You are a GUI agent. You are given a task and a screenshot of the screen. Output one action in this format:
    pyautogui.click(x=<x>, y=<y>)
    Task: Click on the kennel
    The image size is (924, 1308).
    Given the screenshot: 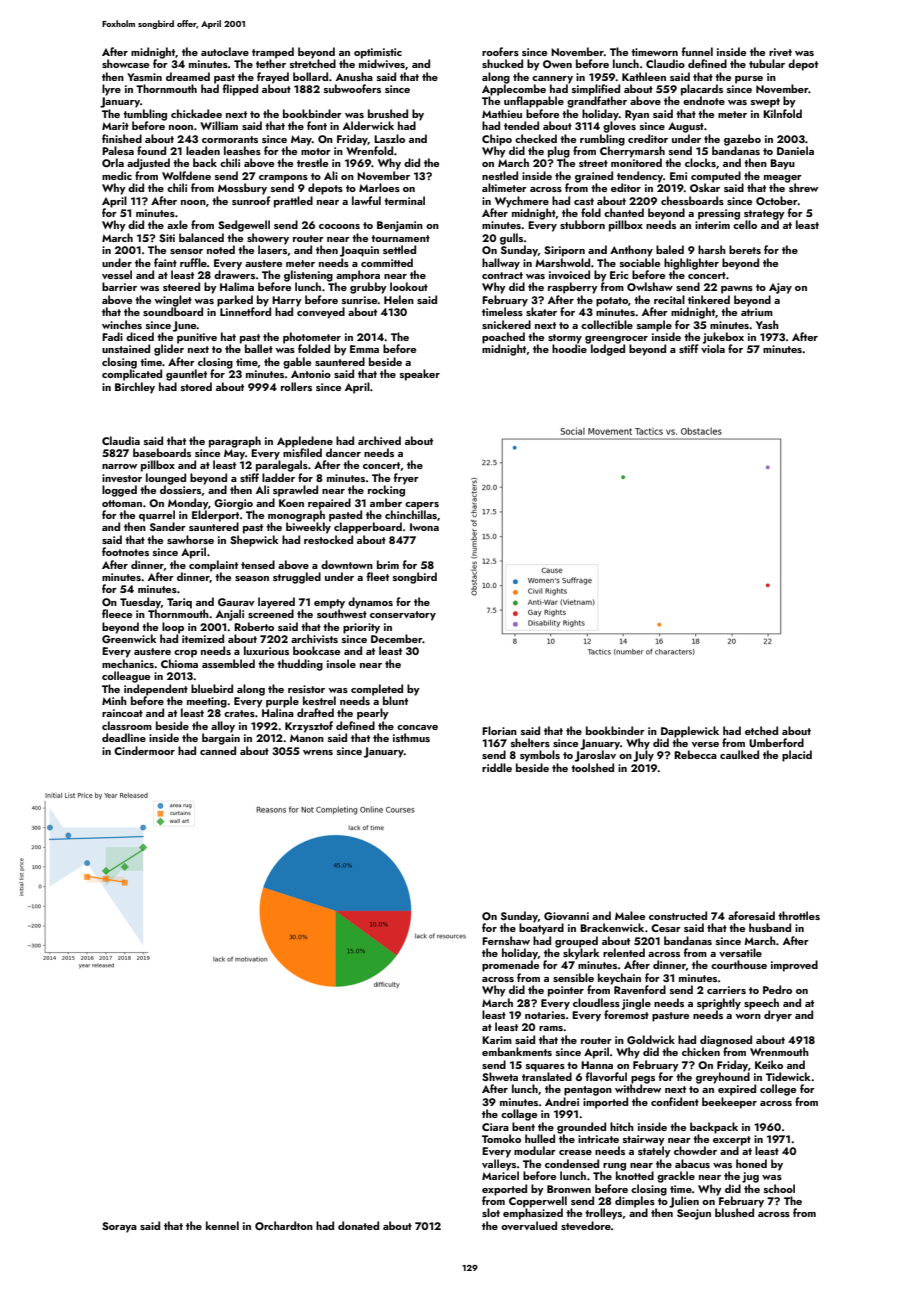 What is the action you would take?
    pyautogui.click(x=222, y=1225)
